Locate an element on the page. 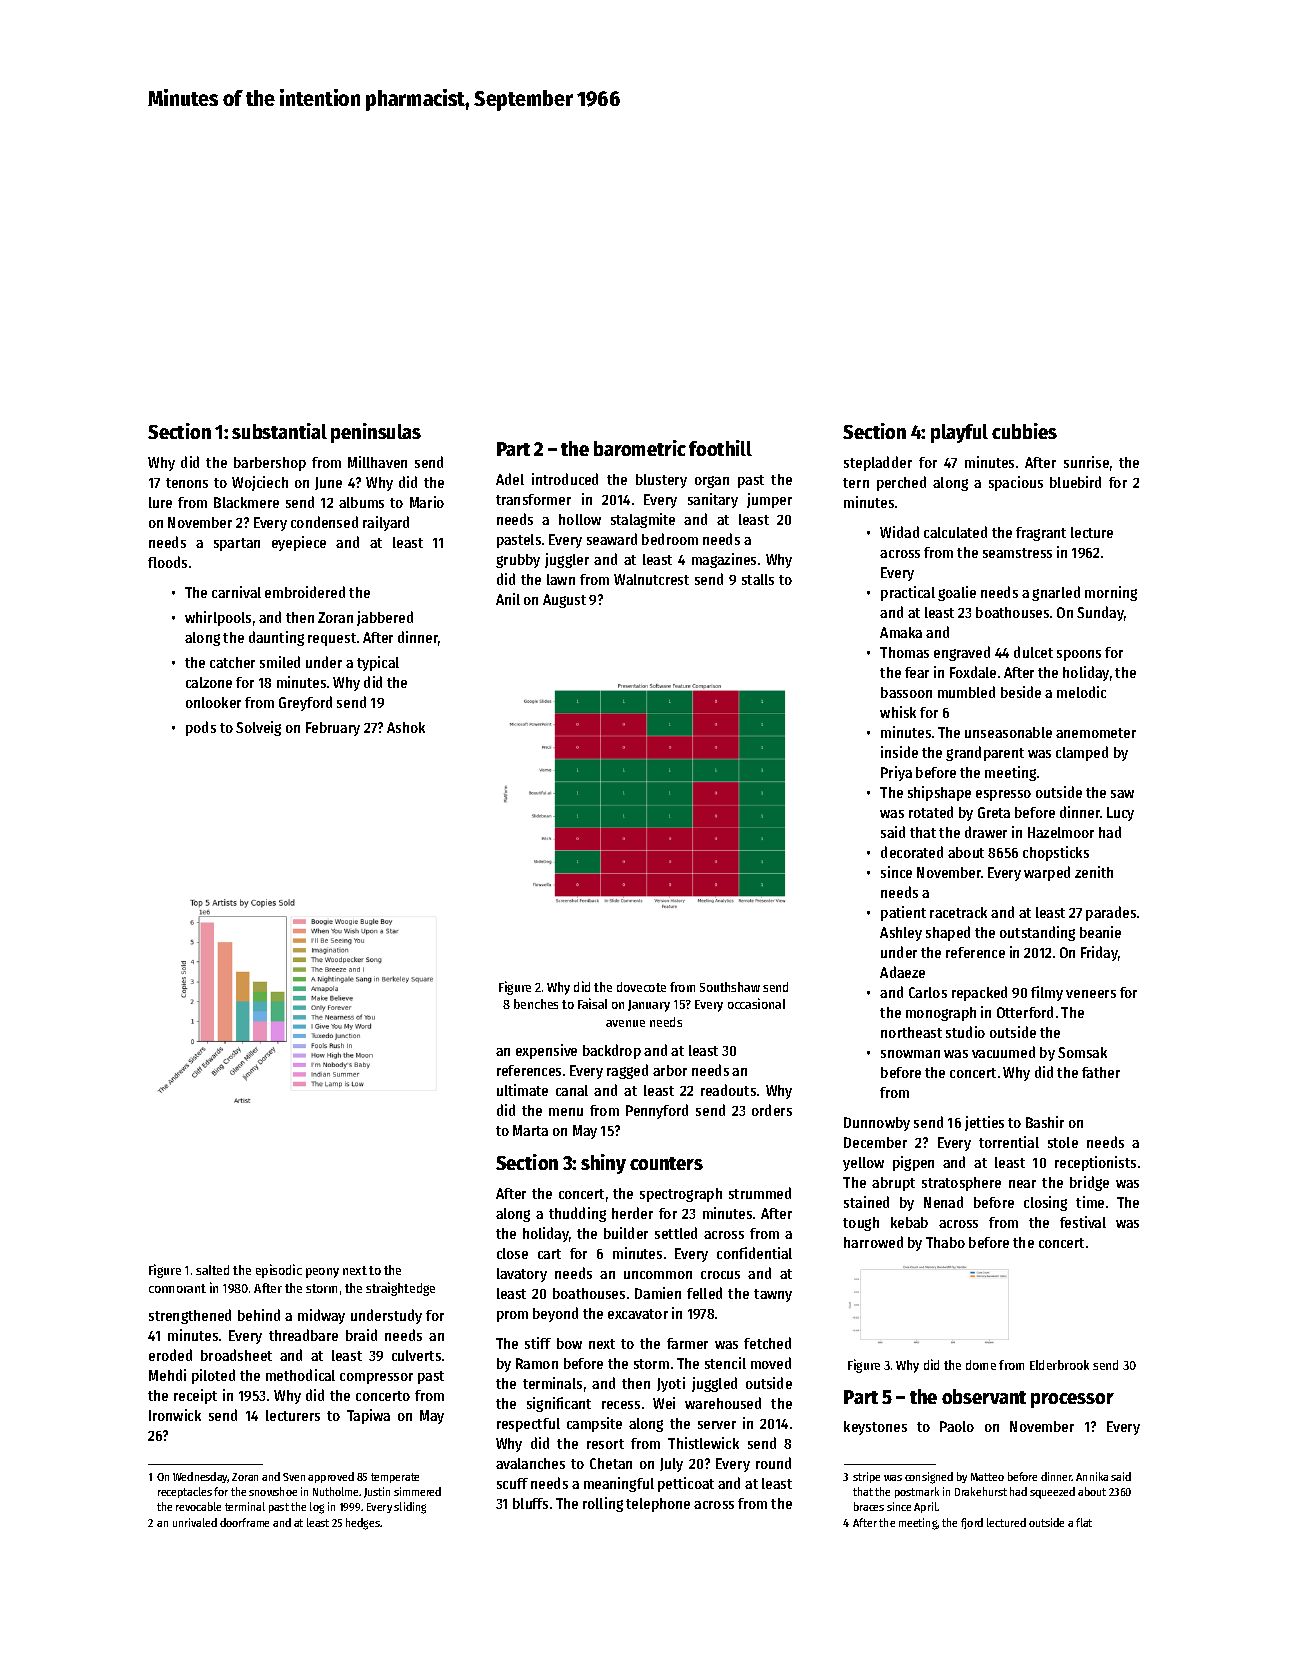  substantial is located at coordinates (279, 431).
